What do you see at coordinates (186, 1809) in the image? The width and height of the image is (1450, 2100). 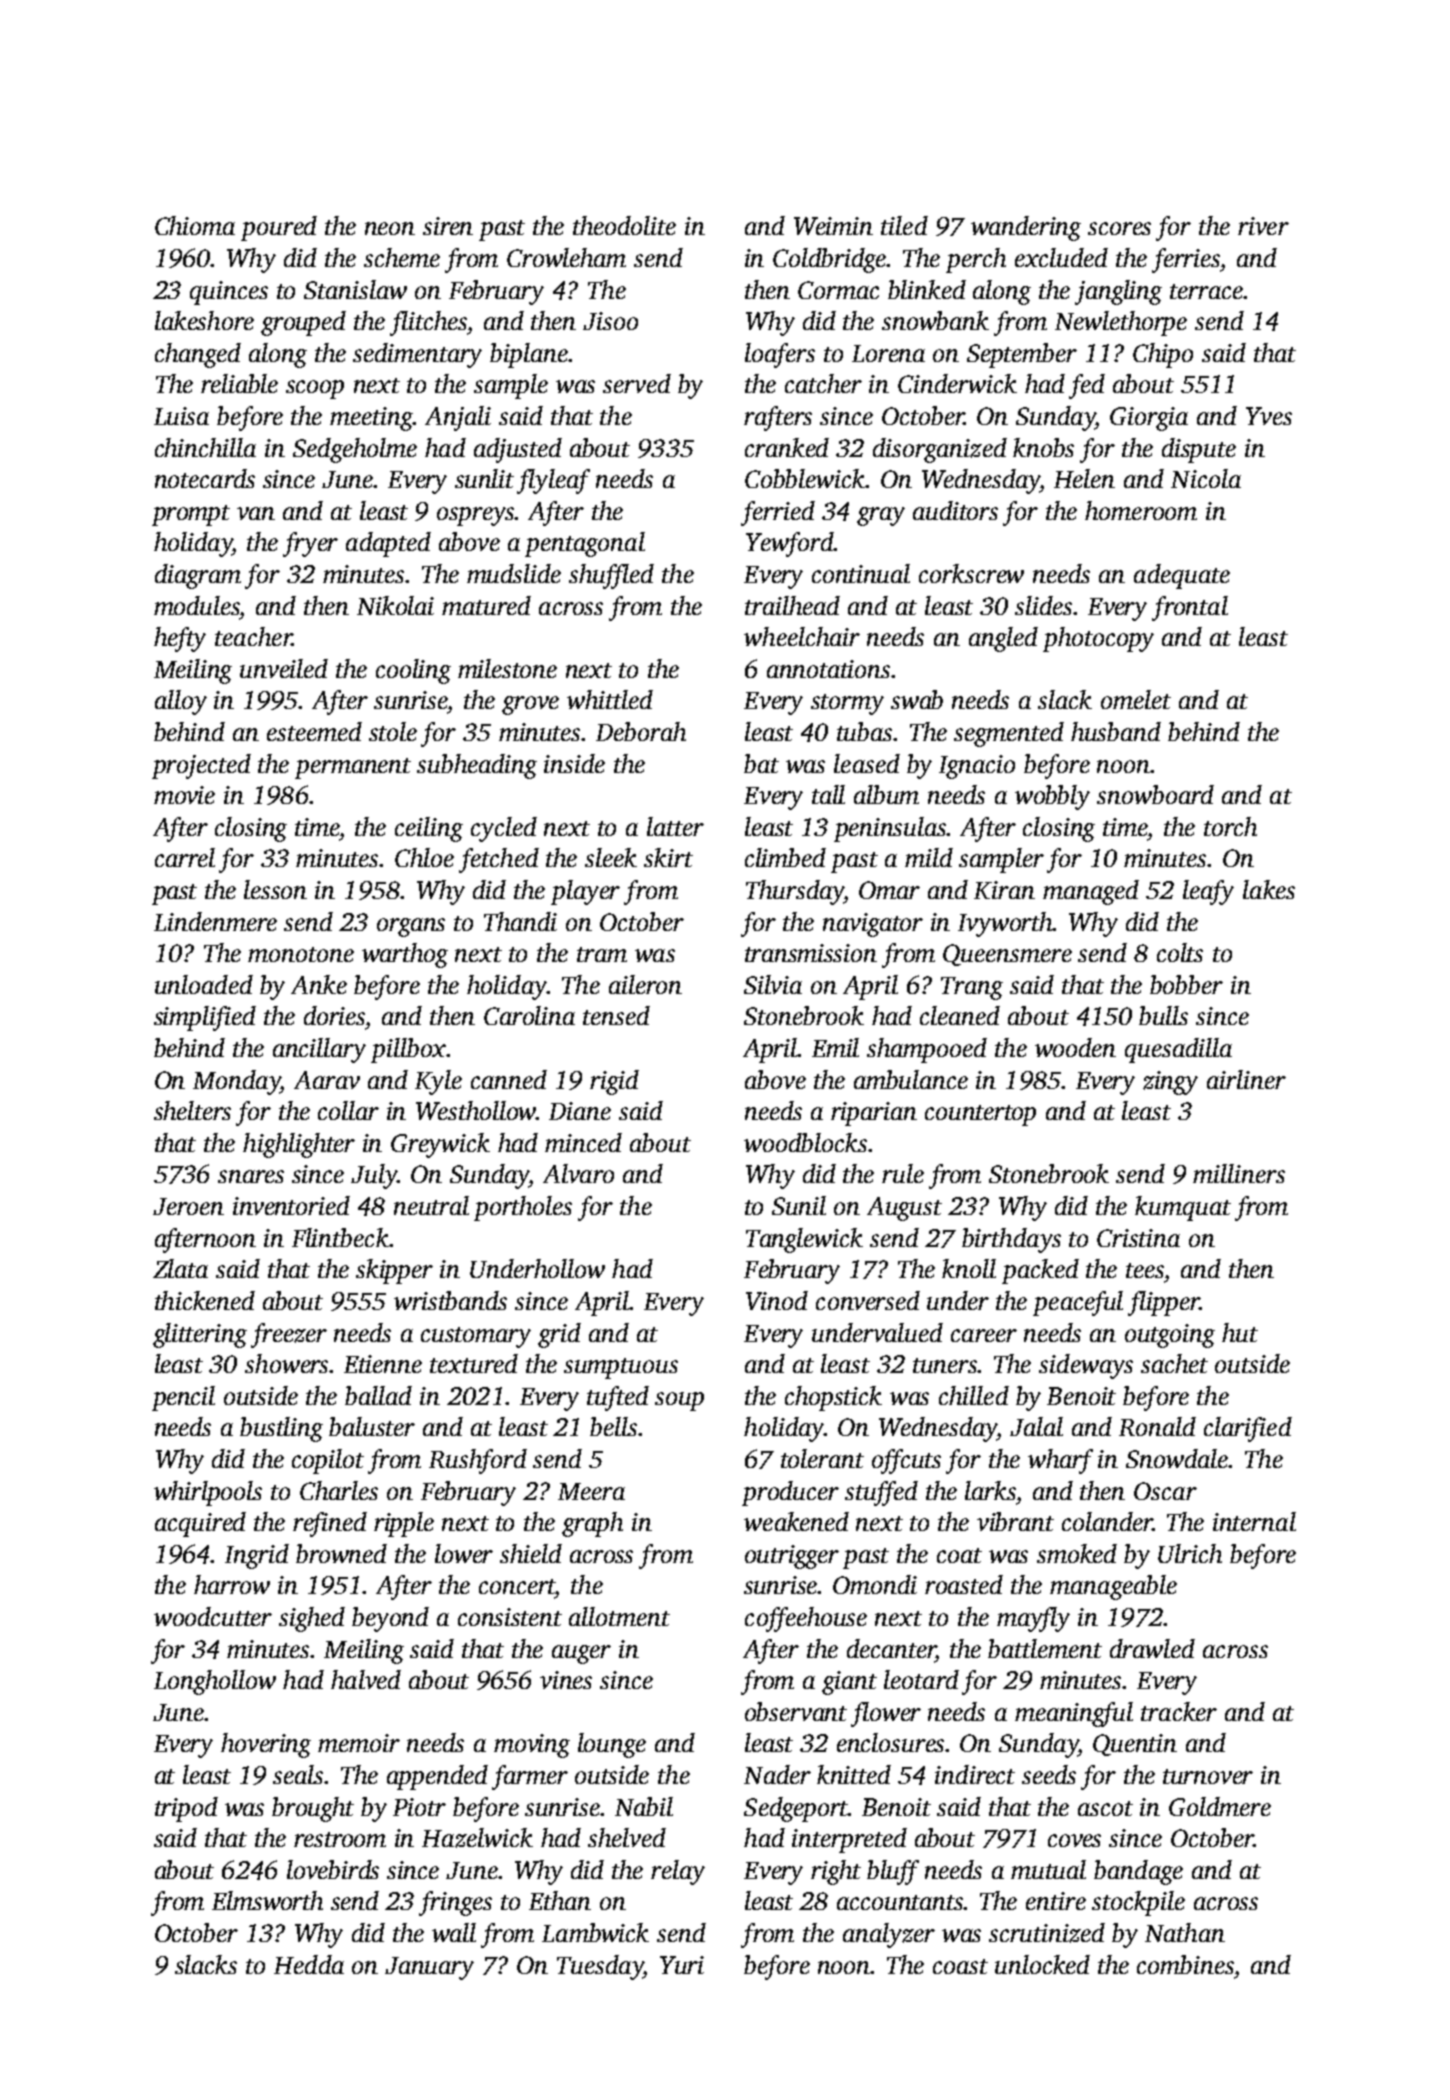 I see `tripod` at bounding box center [186, 1809].
